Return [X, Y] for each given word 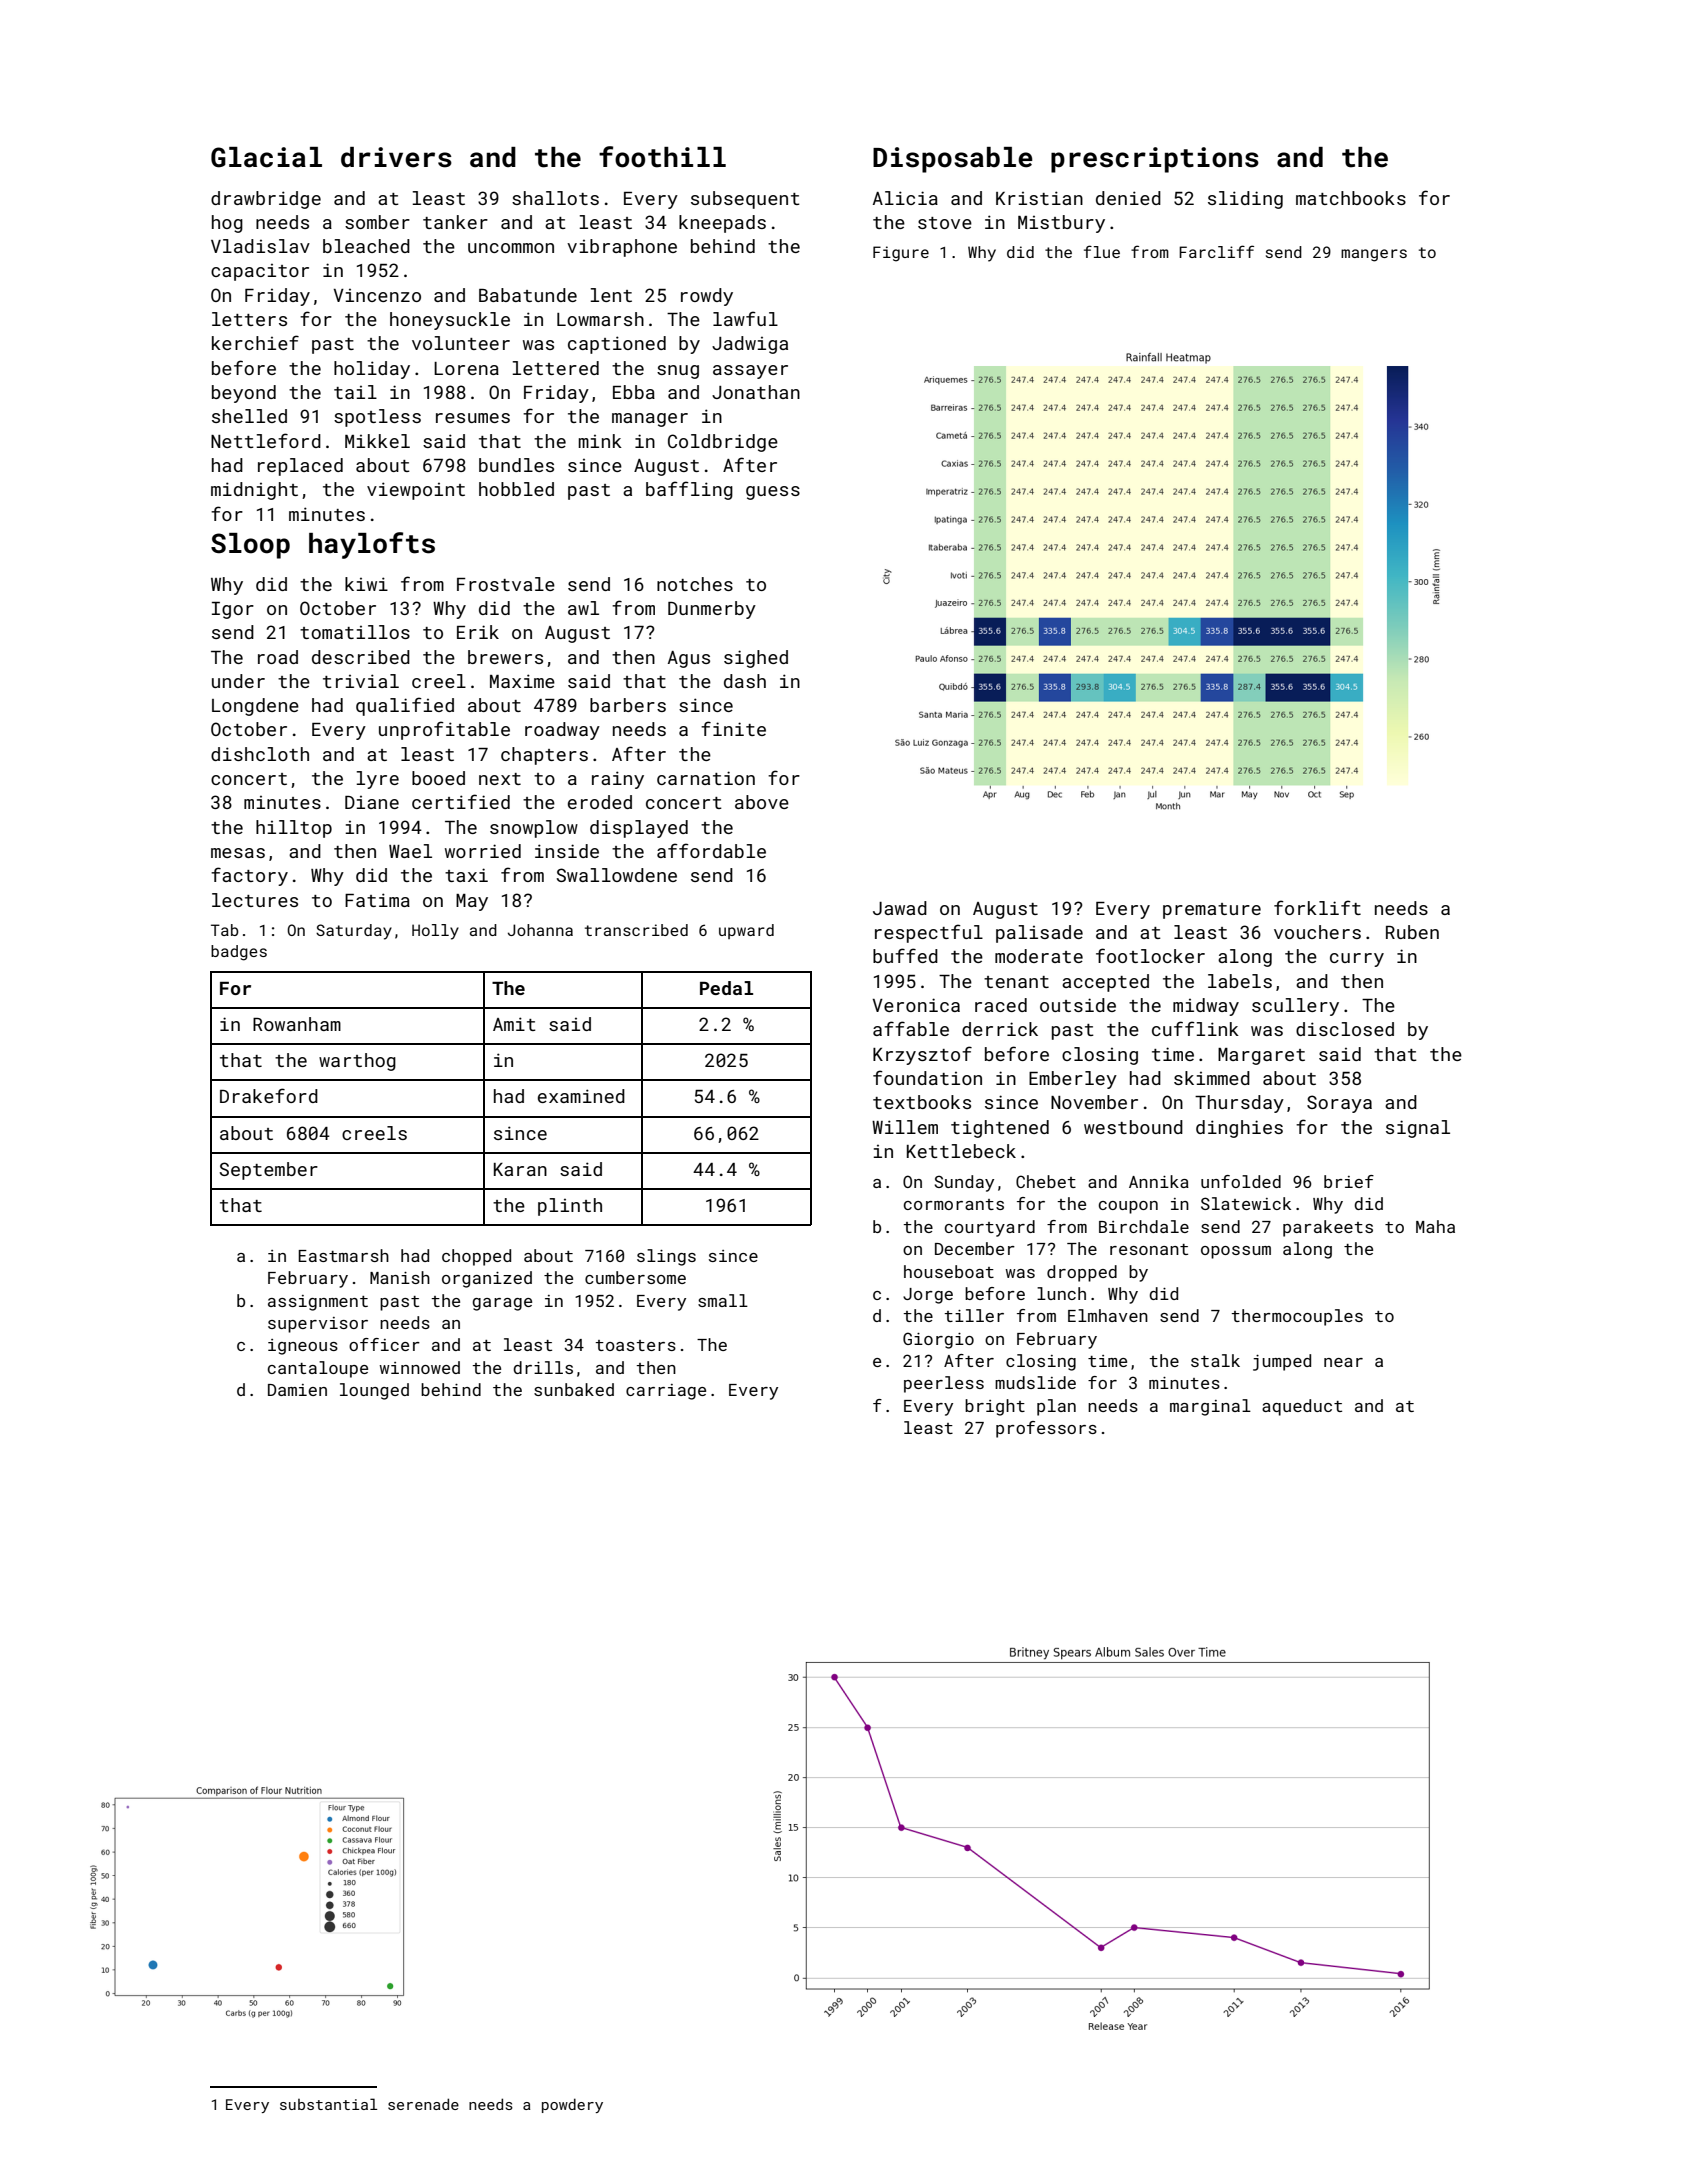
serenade [423, 2104]
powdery [572, 2105]
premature [1212, 911]
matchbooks [1351, 198]
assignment [318, 1303]
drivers [396, 157]
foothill [662, 157]
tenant [1016, 982]
